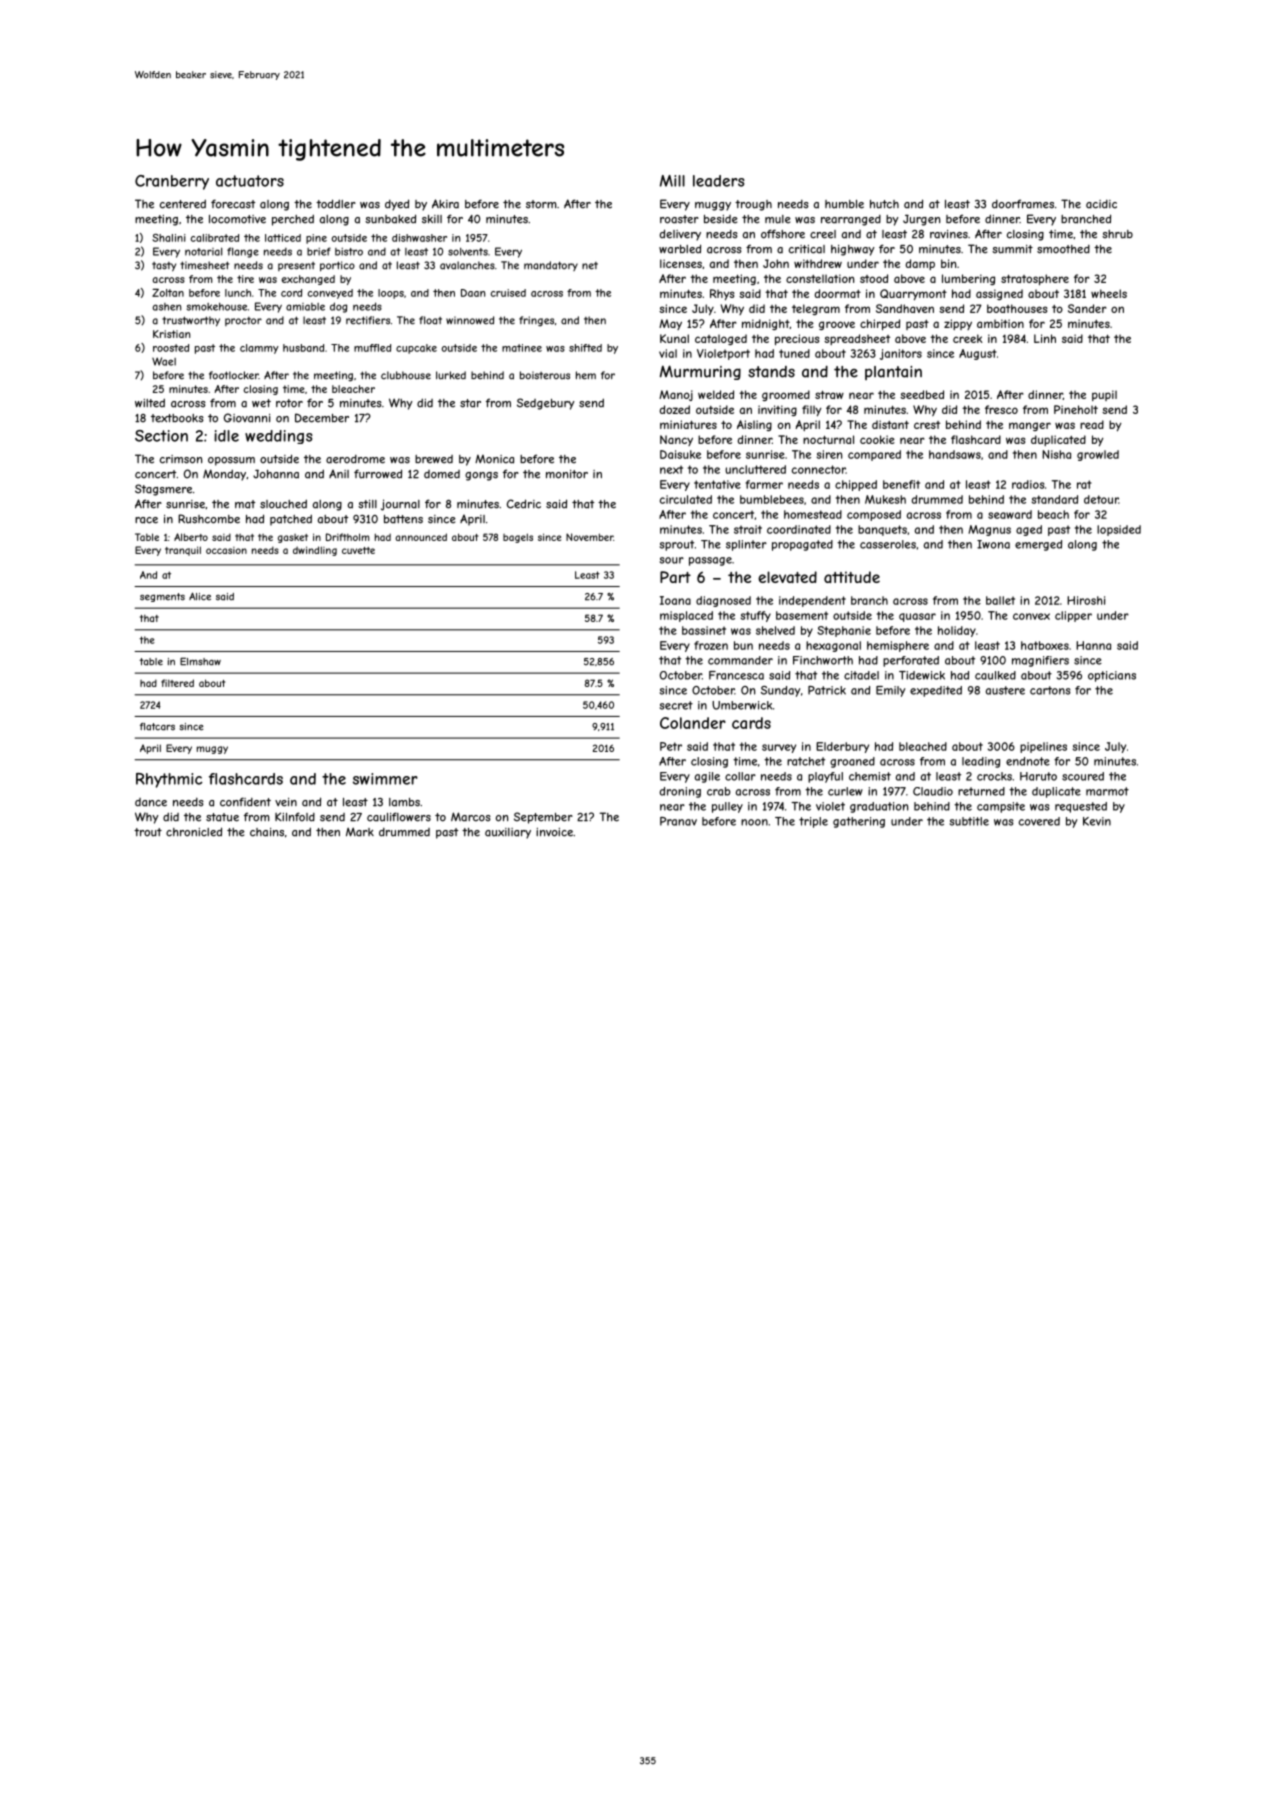 Image resolution: width=1279 pixels, height=1809 pixels. What do you see at coordinates (852, 577) in the screenshot?
I see `attitude` at bounding box center [852, 577].
